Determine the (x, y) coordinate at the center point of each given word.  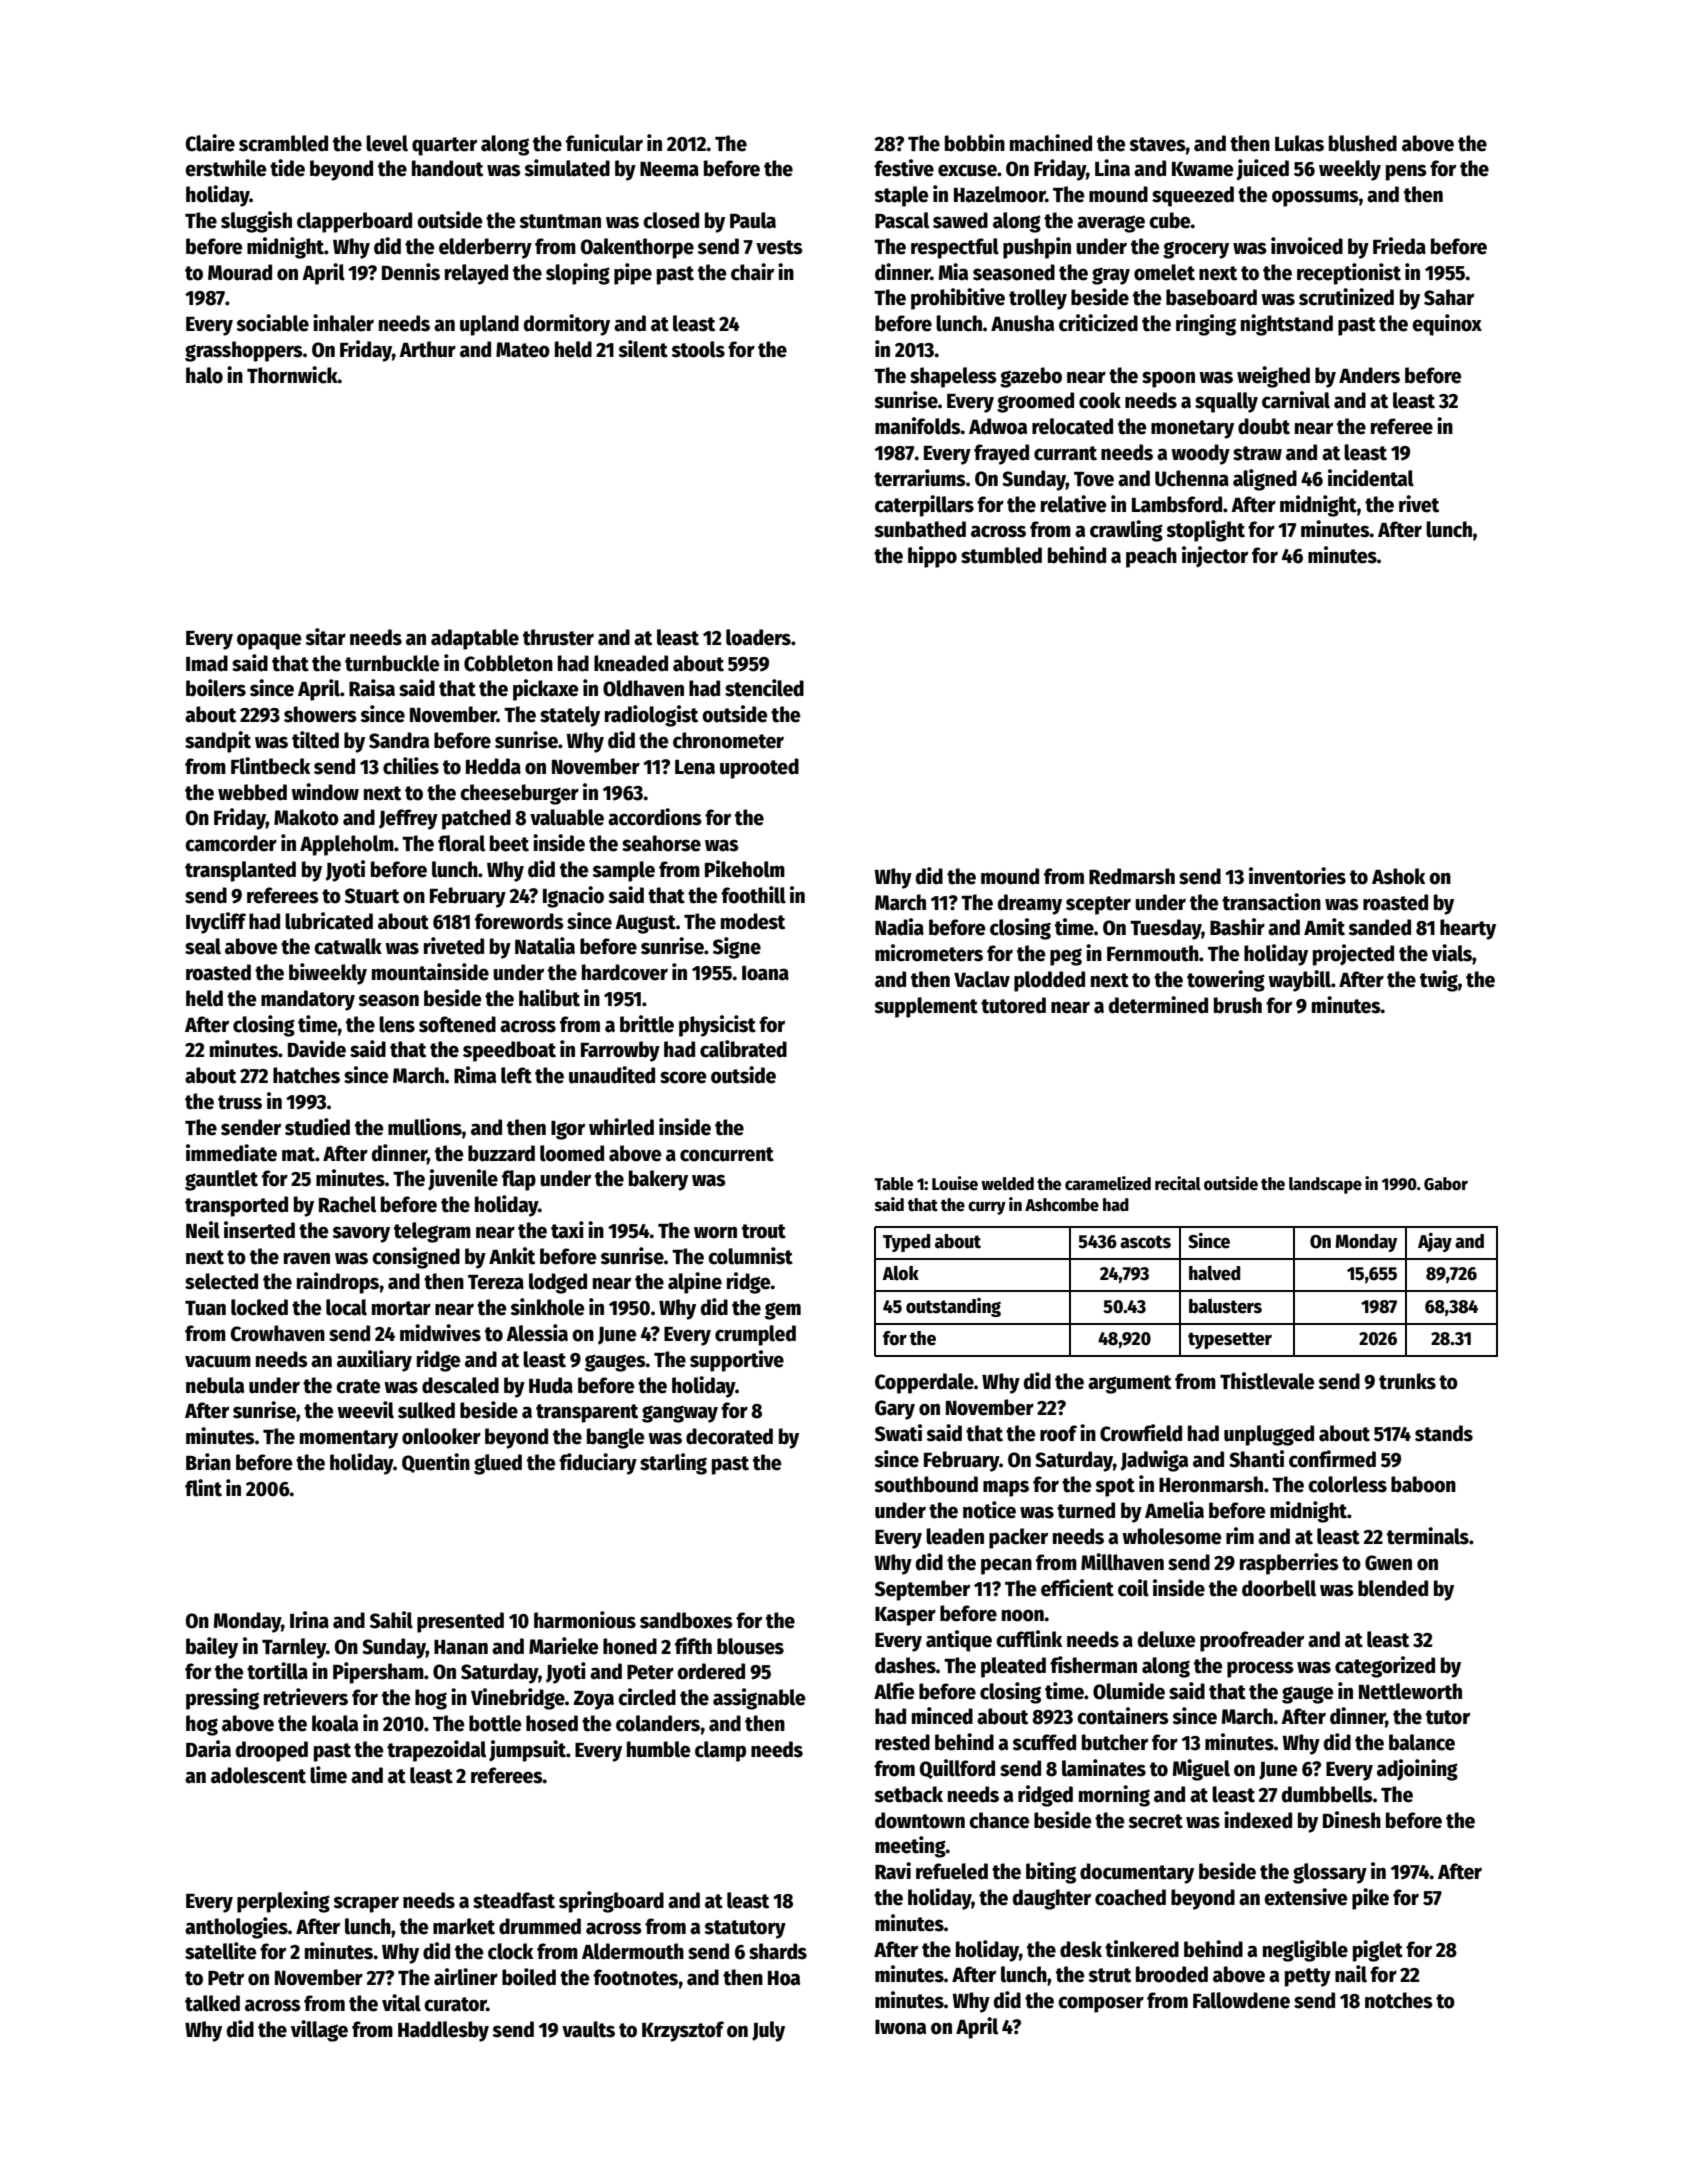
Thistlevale (1267, 1381)
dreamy (1029, 904)
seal (203, 946)
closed (671, 220)
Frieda (1399, 246)
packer (1018, 1538)
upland (489, 325)
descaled (460, 1385)
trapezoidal (436, 1751)
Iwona (900, 2027)
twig (1439, 981)
